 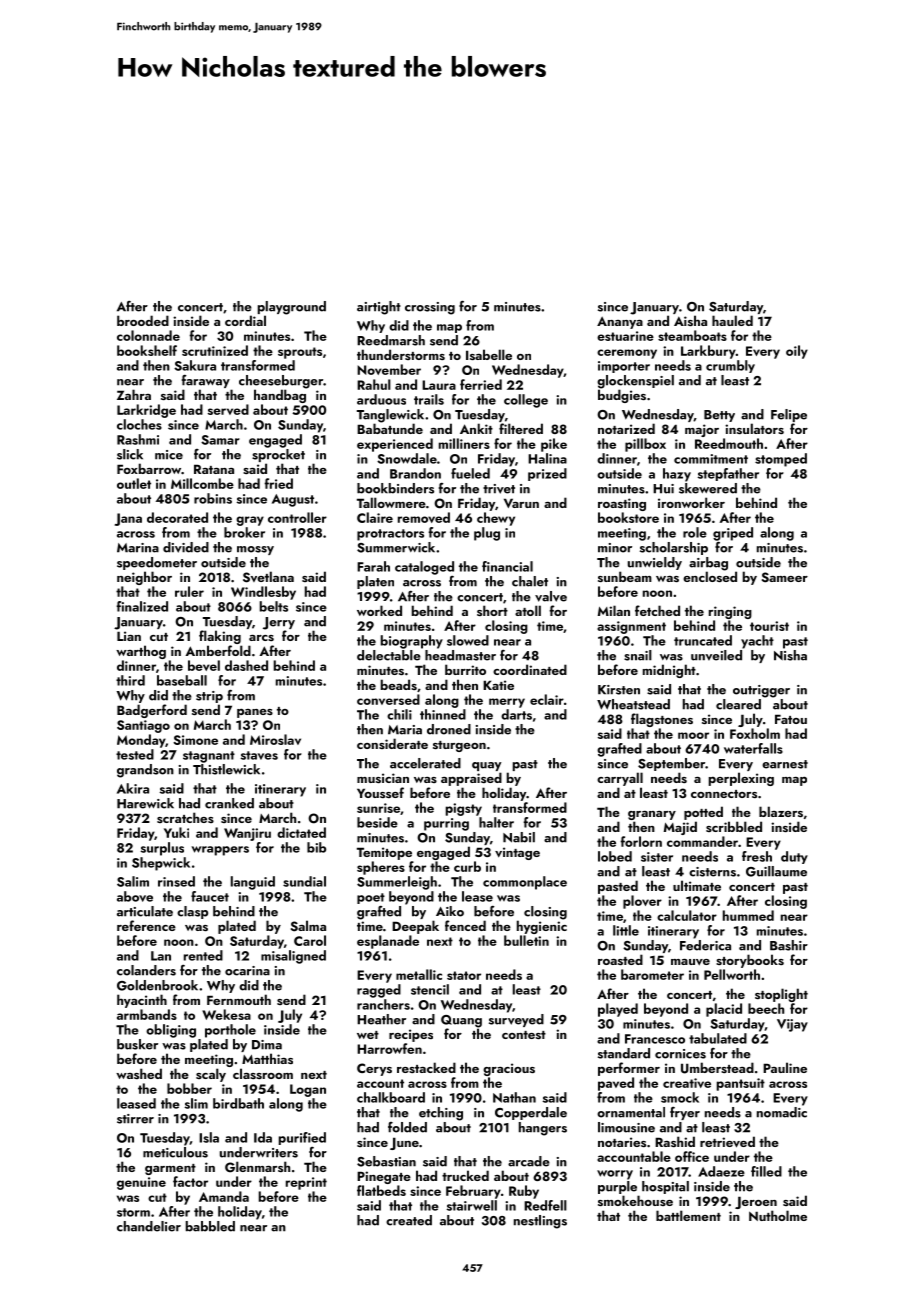 What do you see at coordinates (209, 697) in the page?
I see `strip` at bounding box center [209, 697].
